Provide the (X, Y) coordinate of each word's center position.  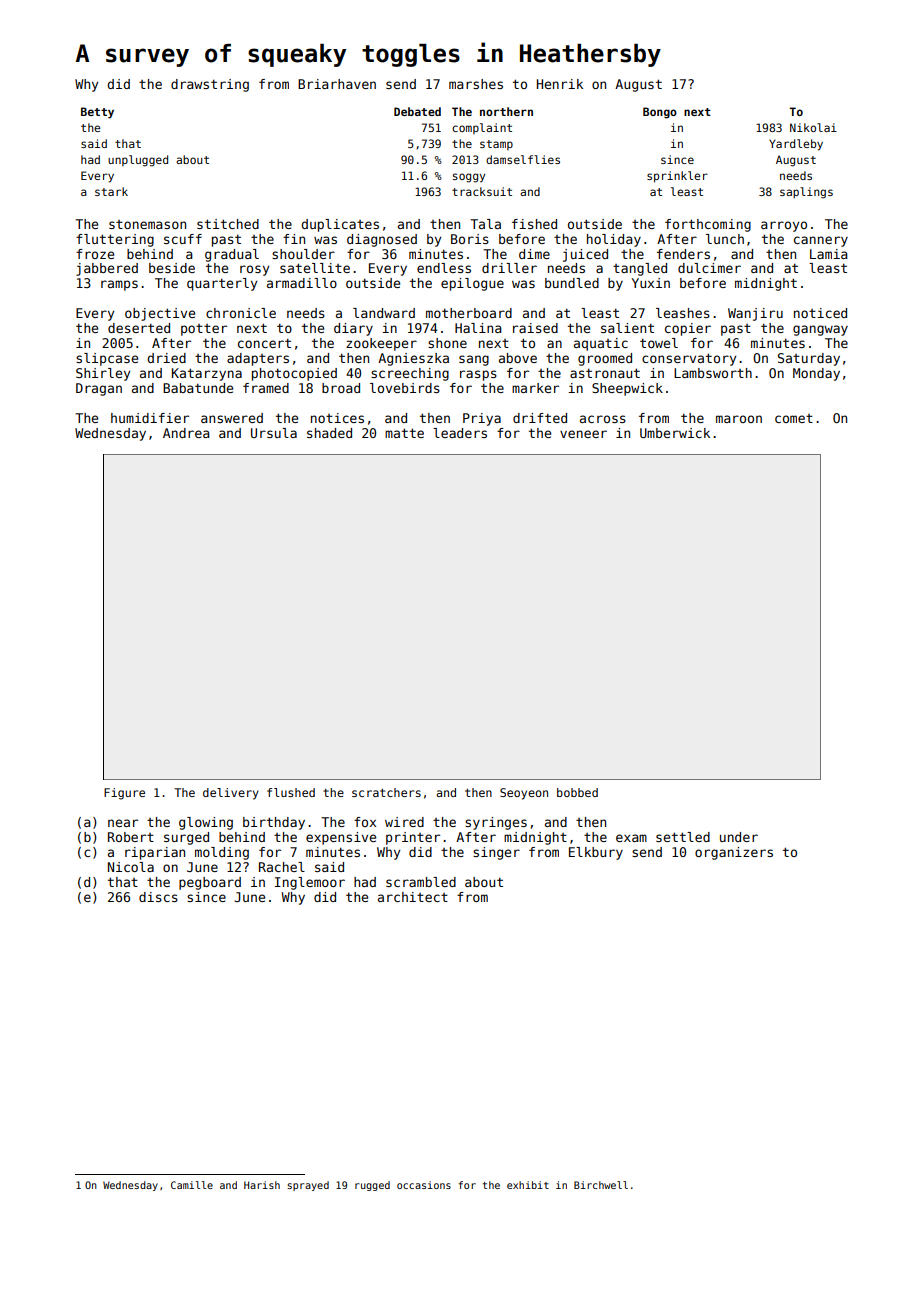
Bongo (660, 113)
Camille (192, 1185)
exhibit (528, 1185)
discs (158, 897)
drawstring (210, 85)
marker (535, 388)
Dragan (99, 389)
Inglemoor (310, 883)
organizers (734, 853)
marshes (476, 84)
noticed (820, 313)
